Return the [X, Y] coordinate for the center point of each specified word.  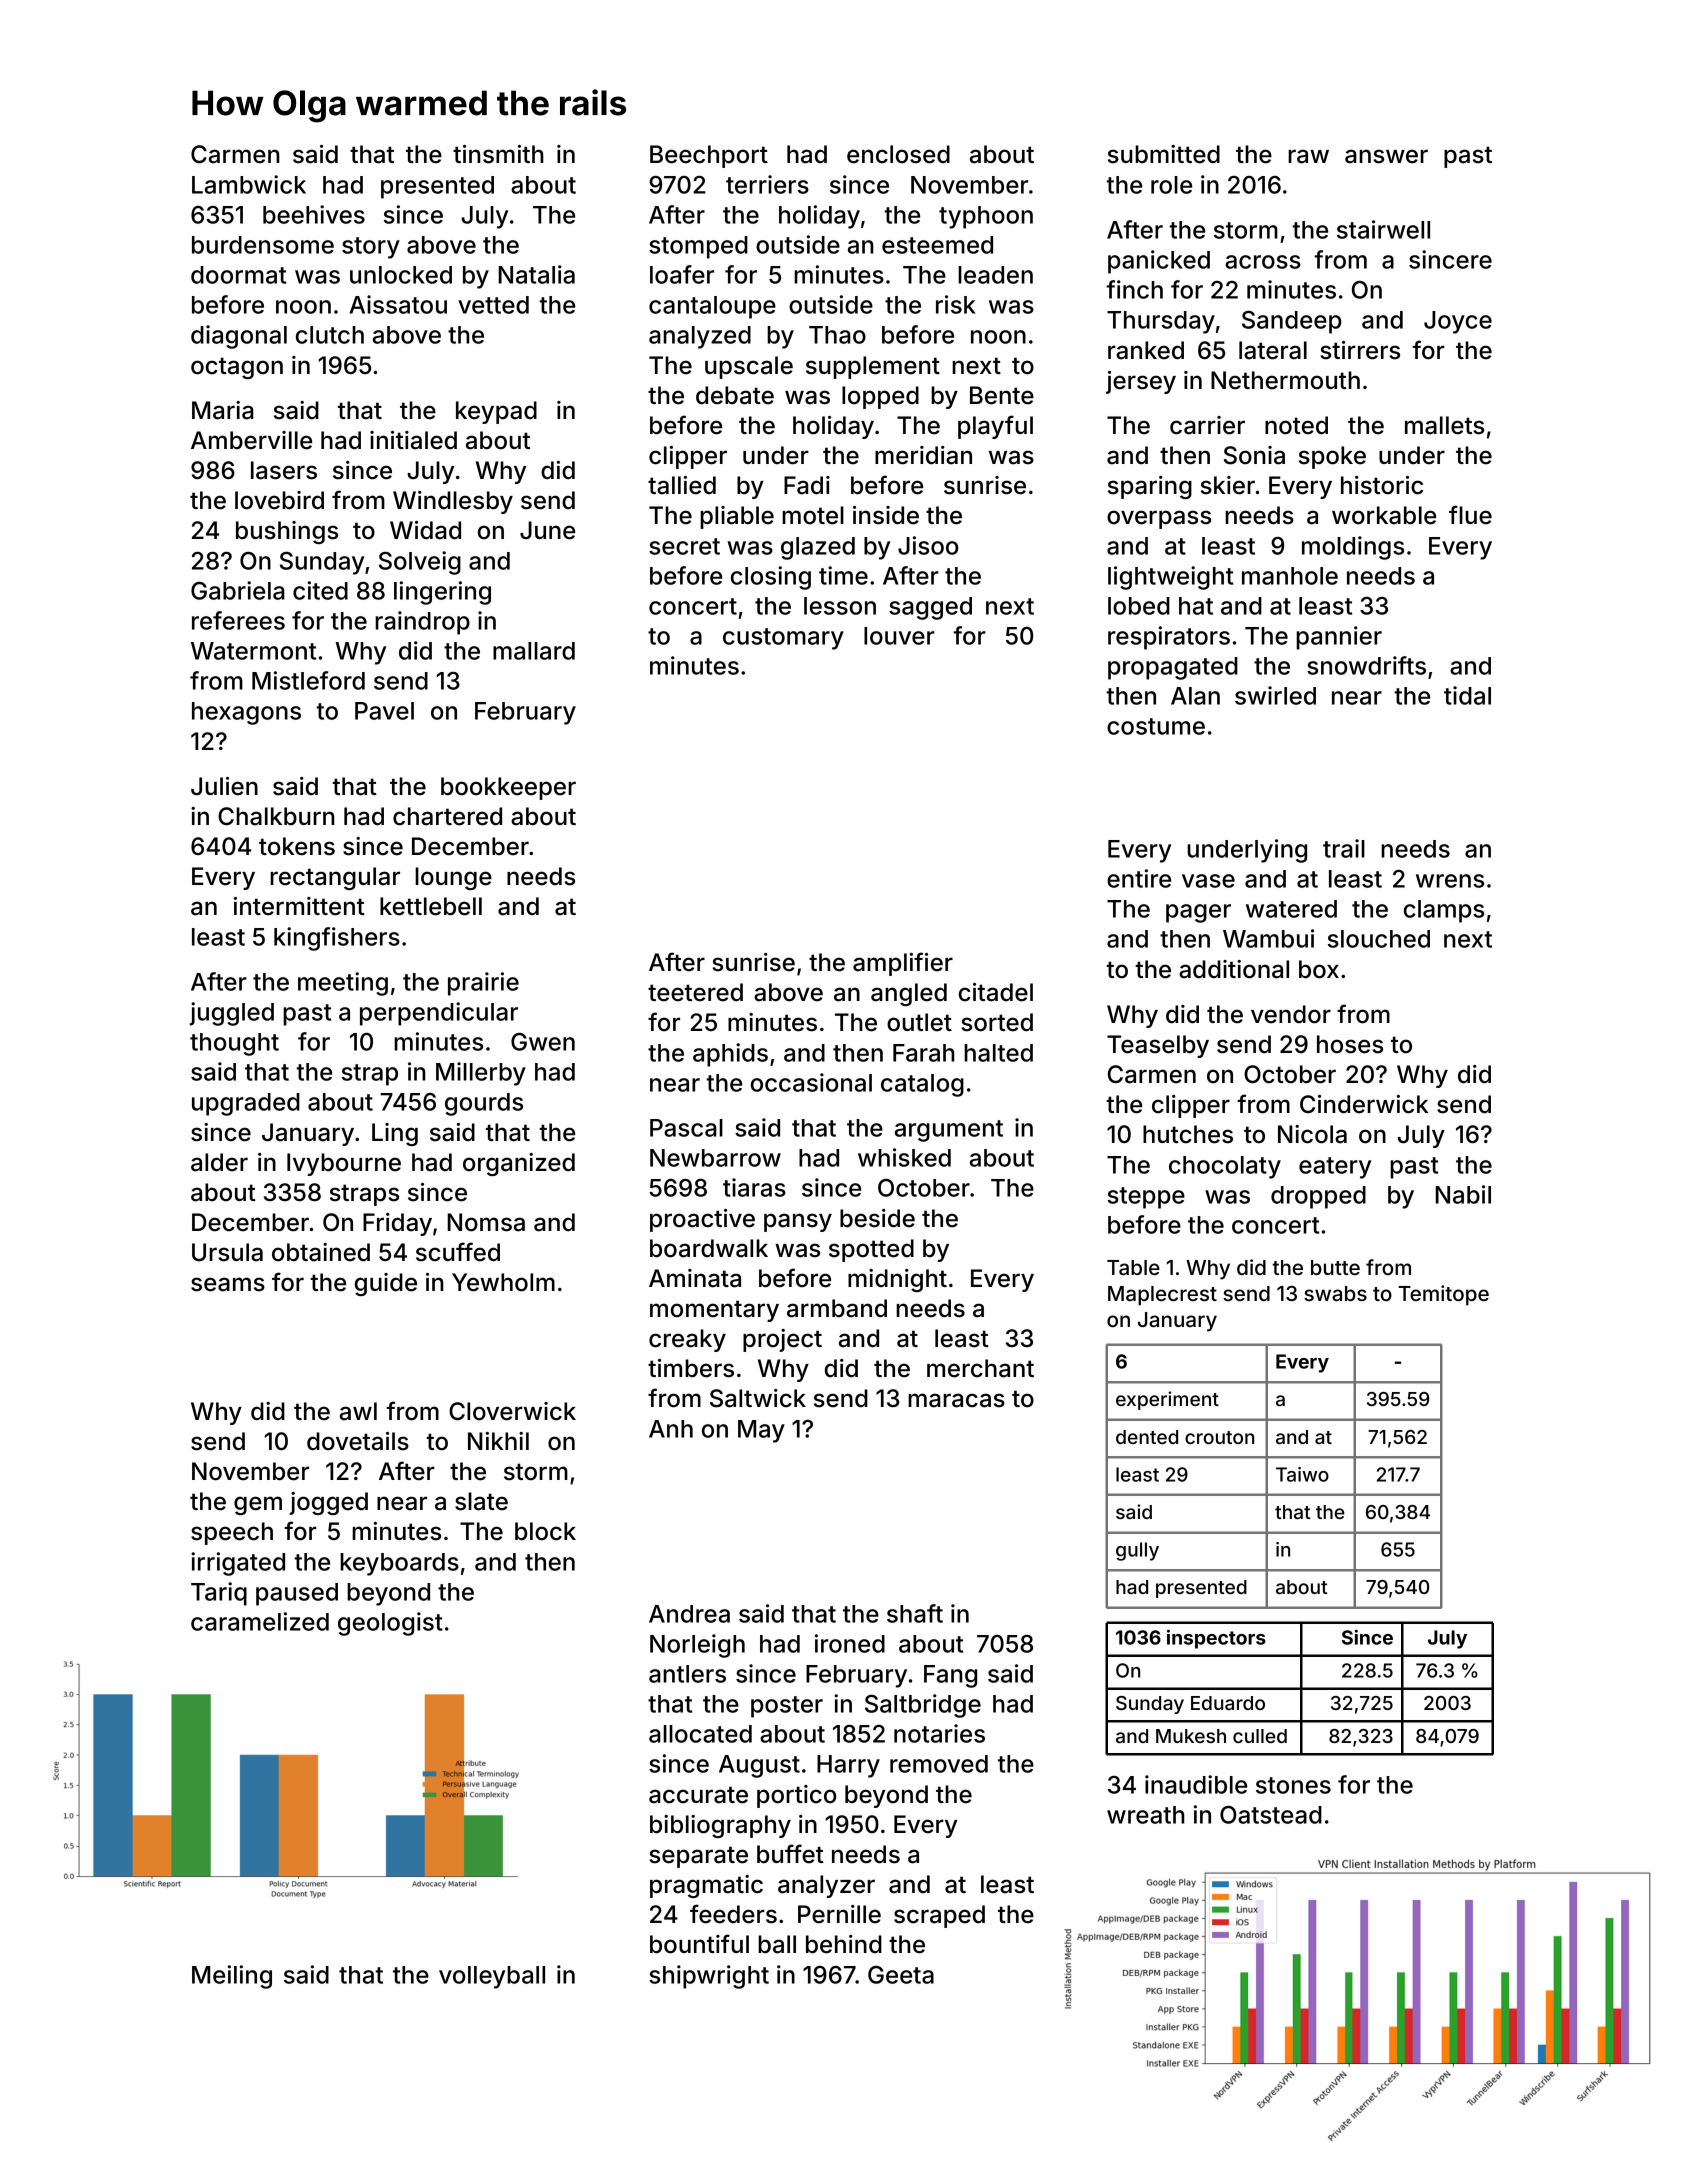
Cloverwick [512, 1411]
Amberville [251, 440]
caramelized [260, 1621]
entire [1139, 878]
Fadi [807, 485]
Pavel [384, 711]
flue [1470, 515]
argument [949, 1131]
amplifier [903, 964]
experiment [1167, 1400]
